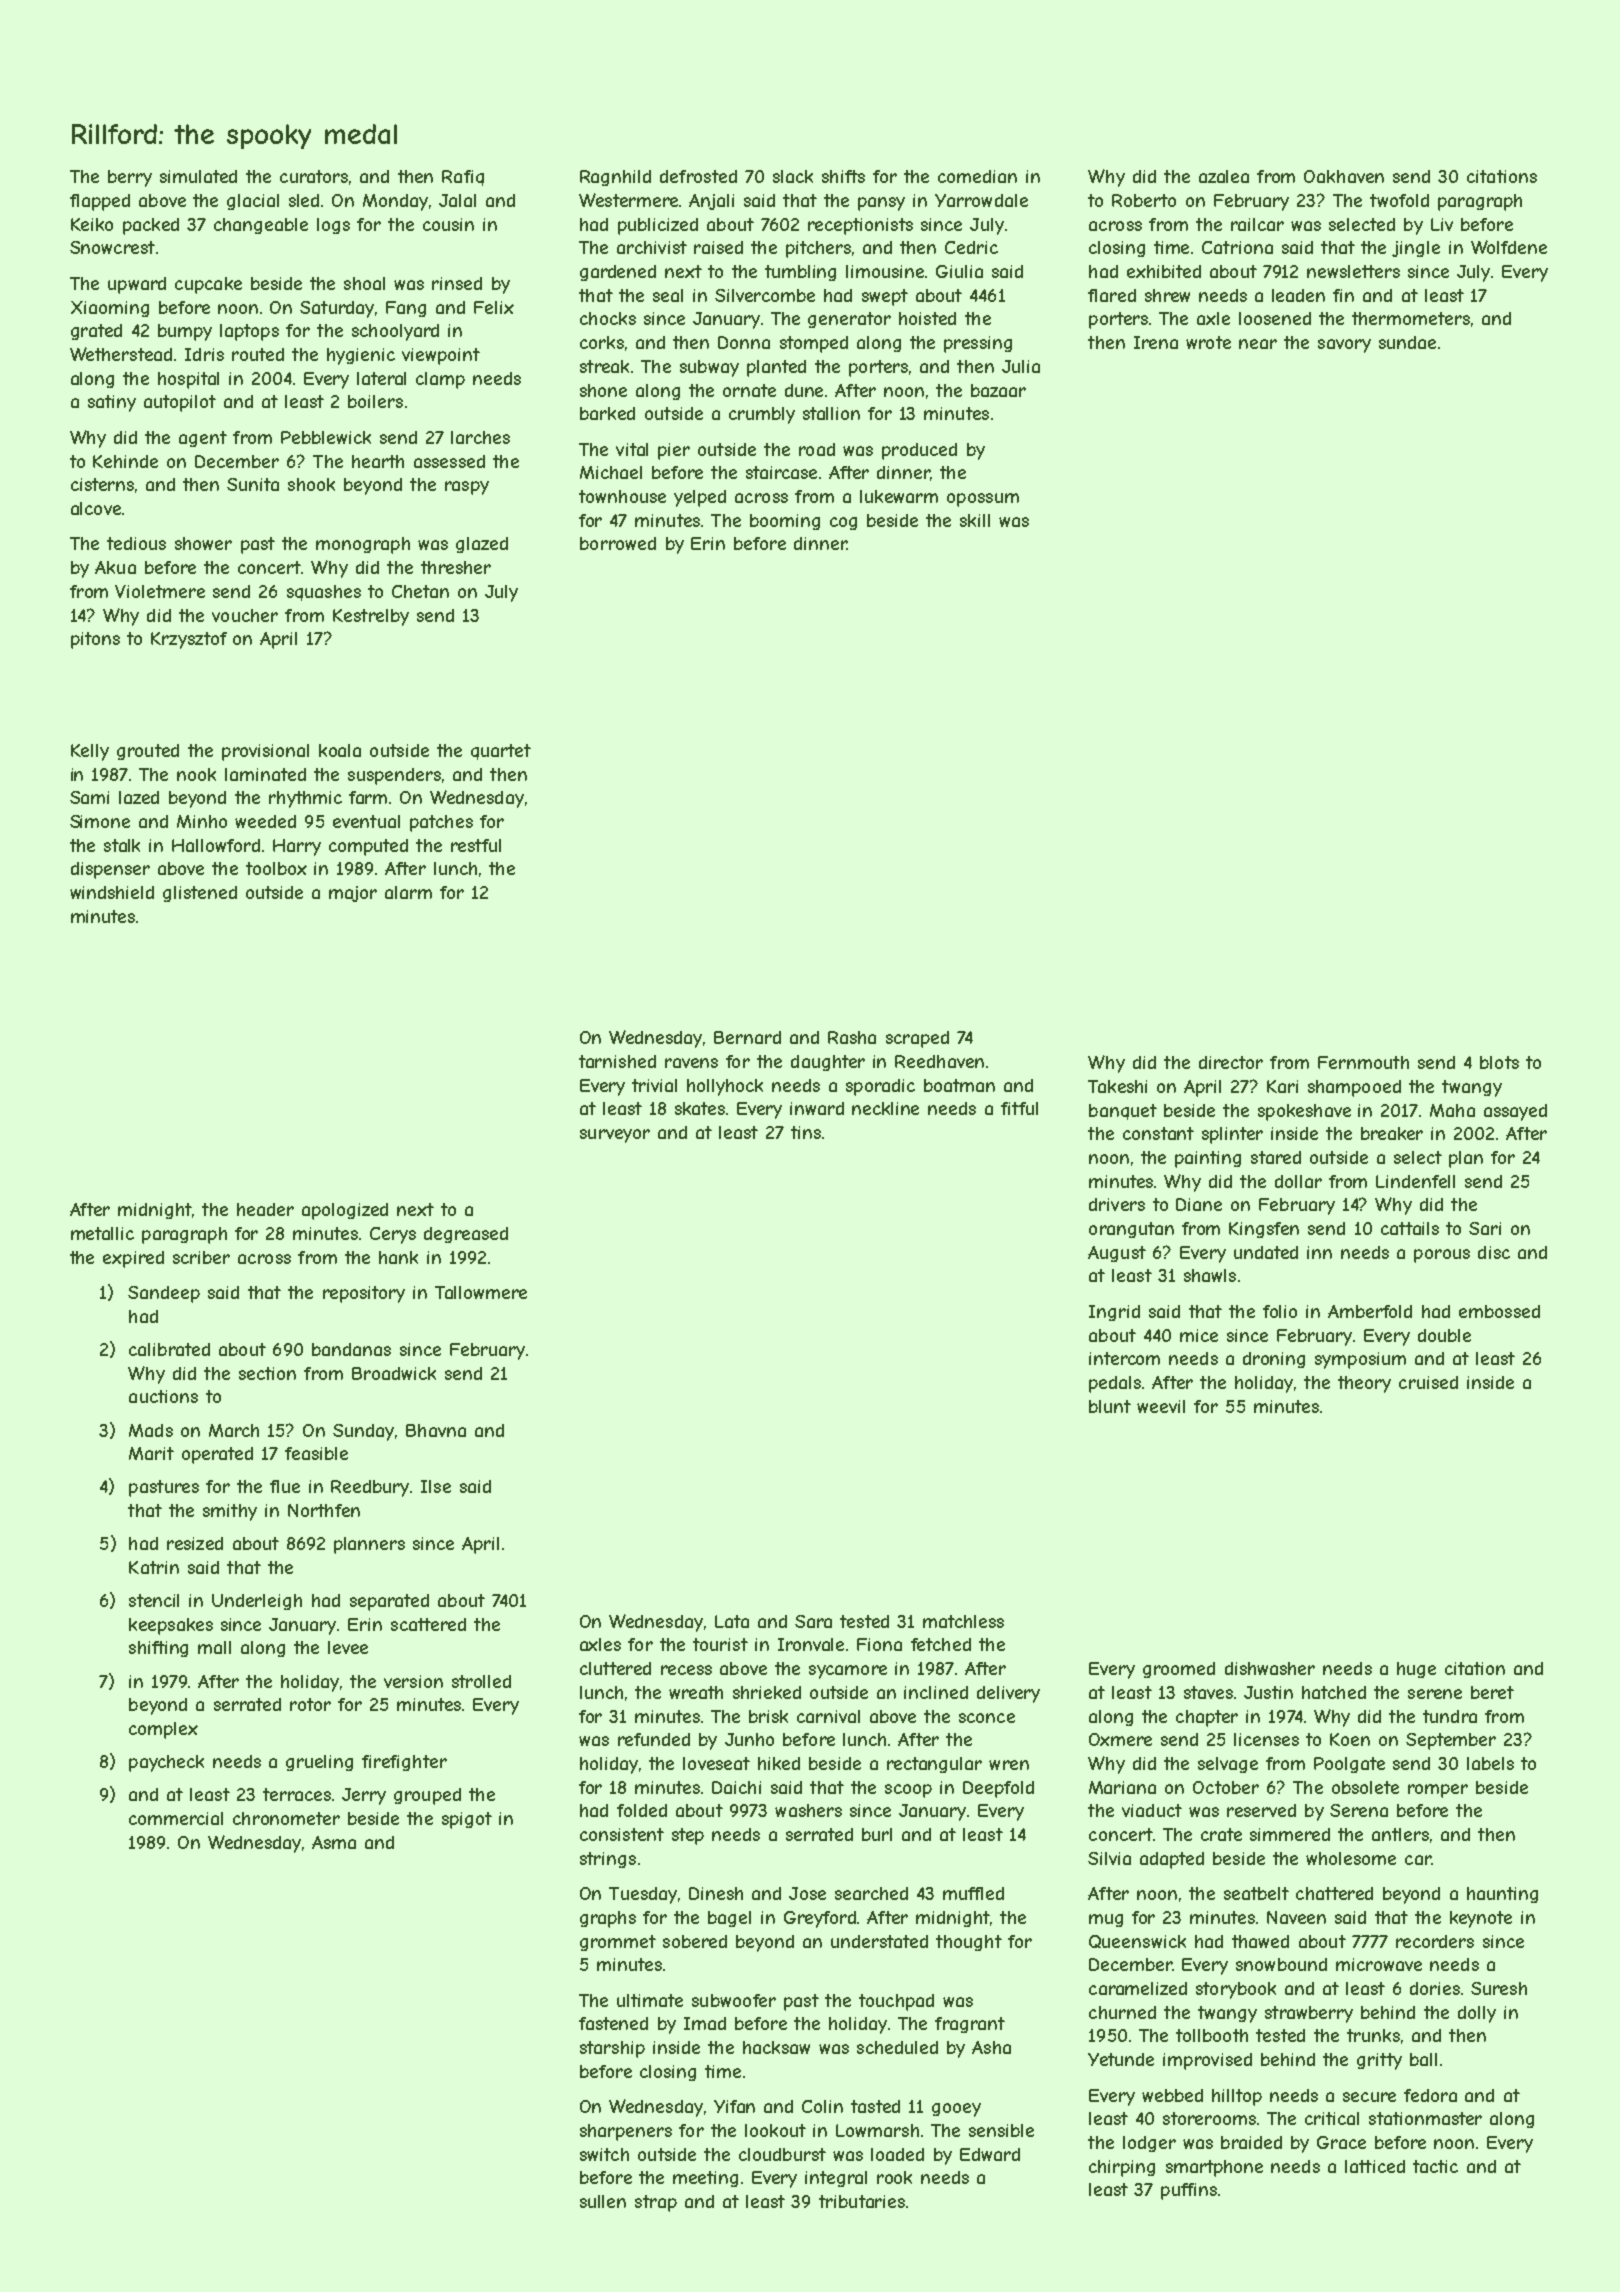 The height and width of the image is (2292, 1620). Describe the element at coordinates (1399, 200) in the image. I see `twofold` at that location.
